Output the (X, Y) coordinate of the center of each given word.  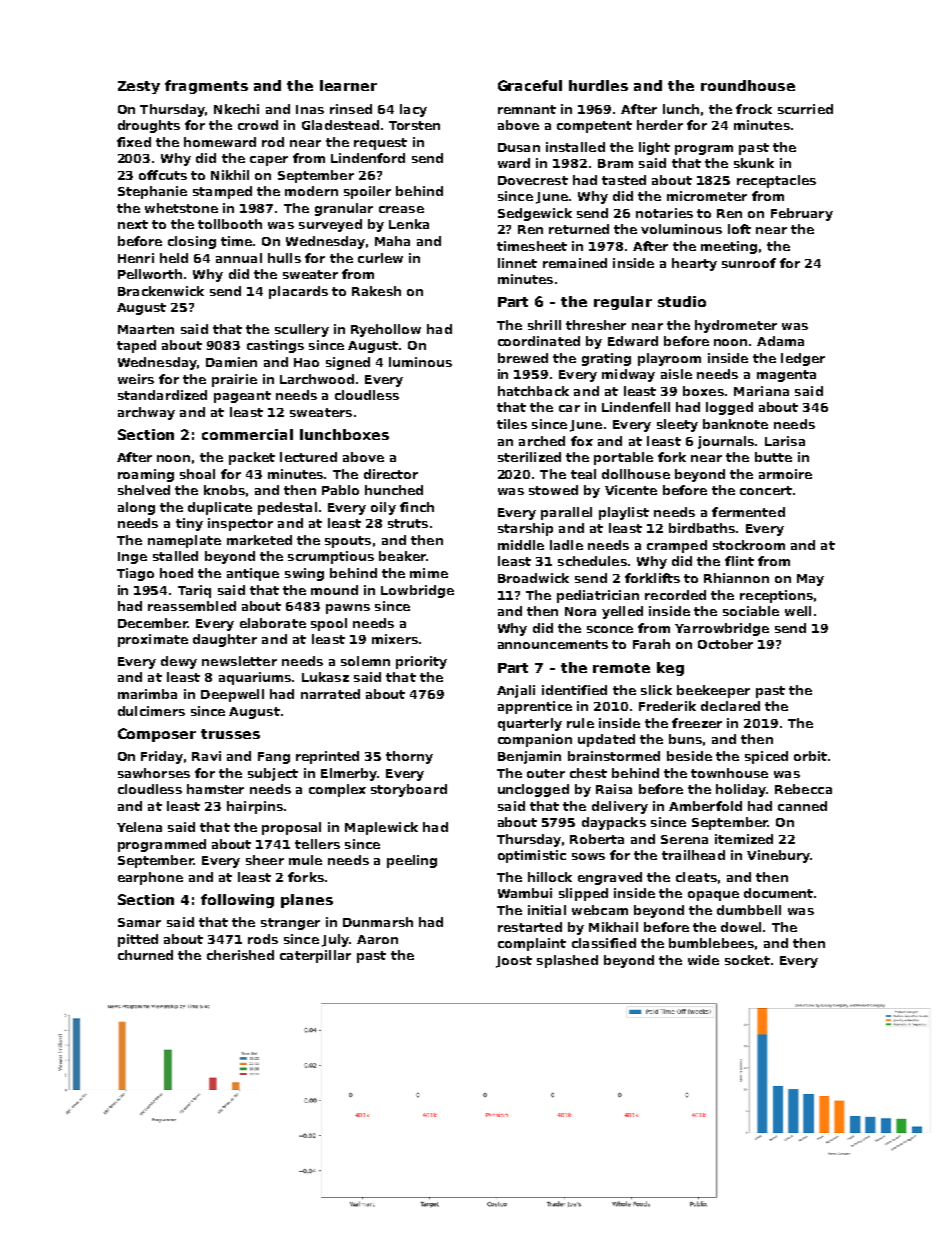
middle (521, 545)
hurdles (598, 85)
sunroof (749, 263)
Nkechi (236, 109)
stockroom (749, 545)
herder (660, 125)
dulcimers (151, 711)
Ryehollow (386, 330)
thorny (409, 757)
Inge (132, 558)
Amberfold (705, 806)
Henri (136, 258)
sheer (265, 860)
